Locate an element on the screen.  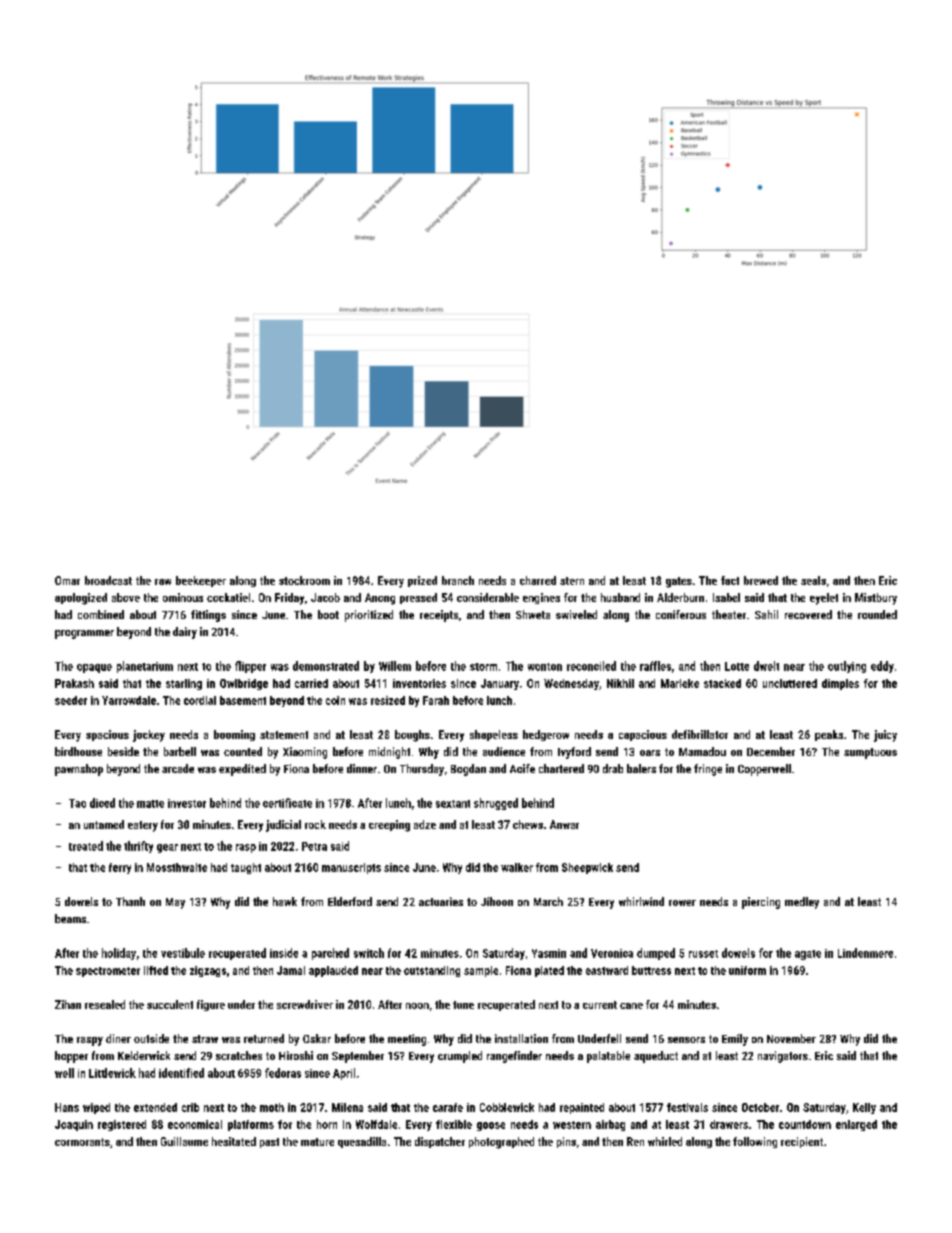
midnight is located at coordinates (389, 753).
